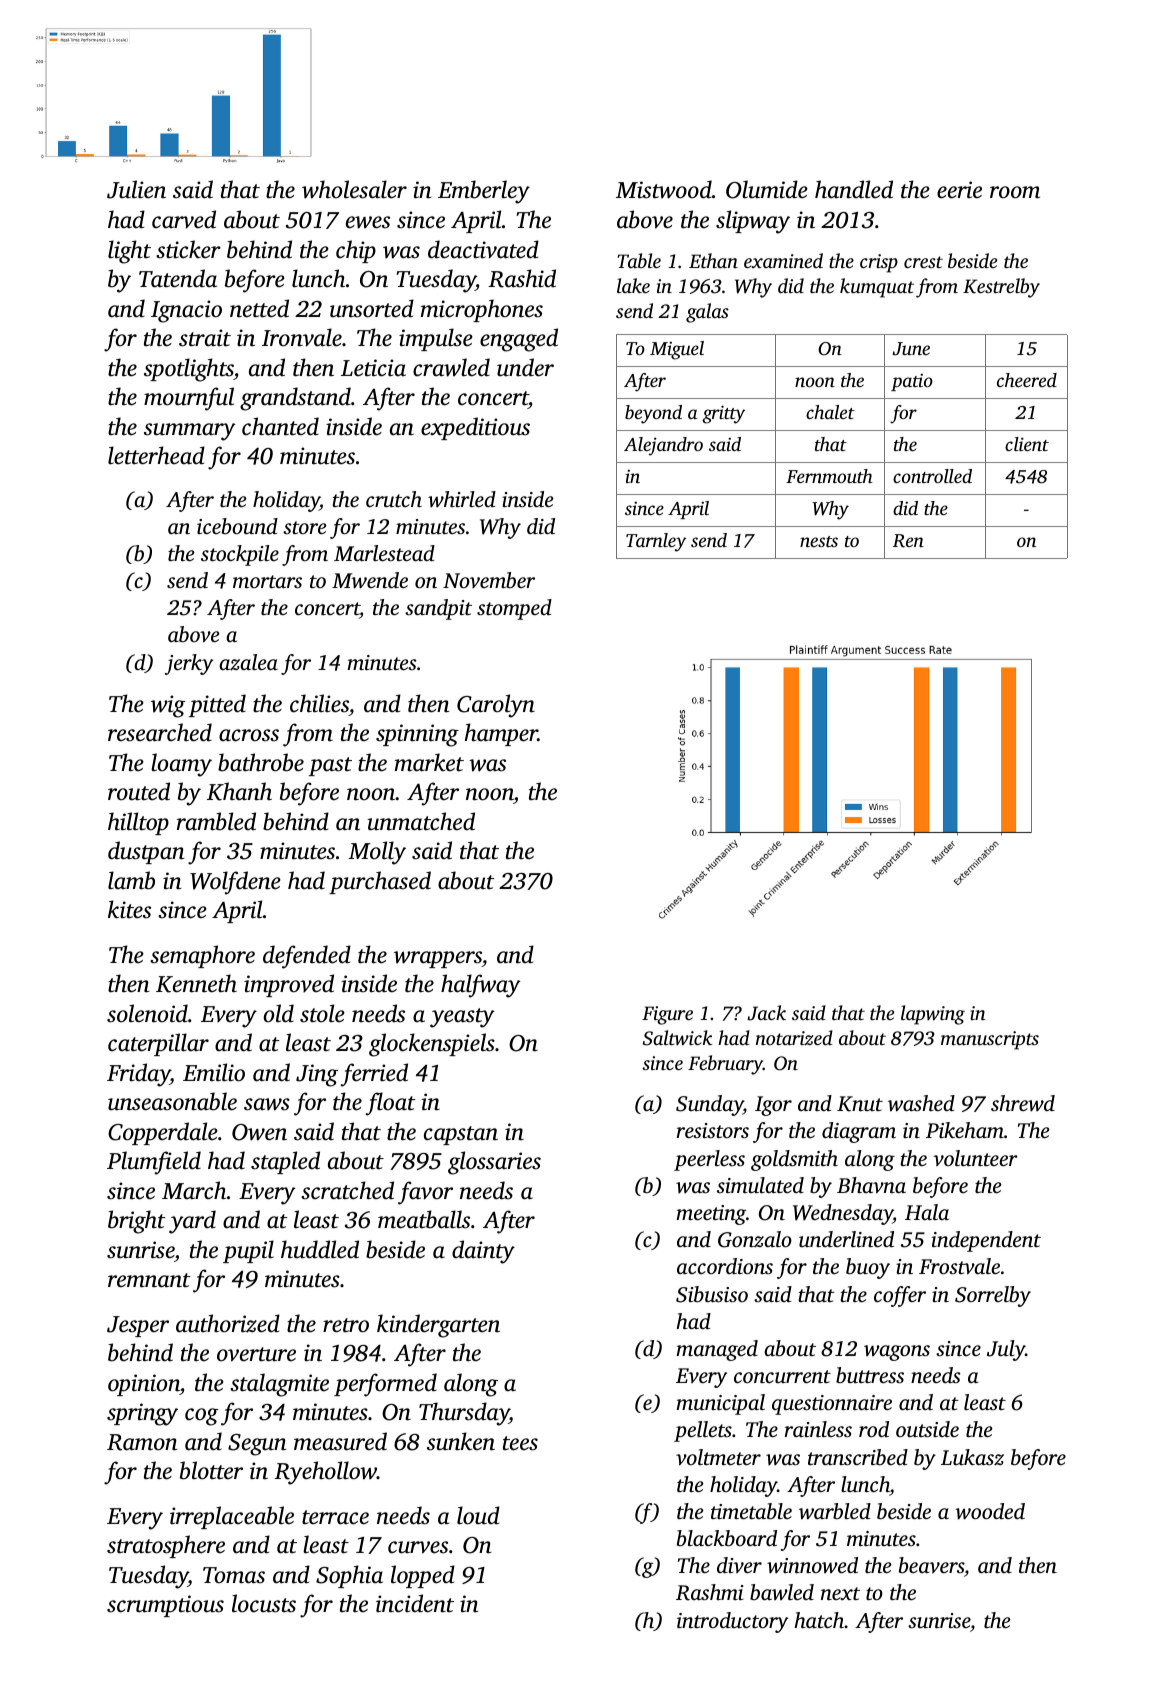 The image size is (1175, 1701). What do you see at coordinates (478, 1515) in the screenshot?
I see `loud` at bounding box center [478, 1515].
